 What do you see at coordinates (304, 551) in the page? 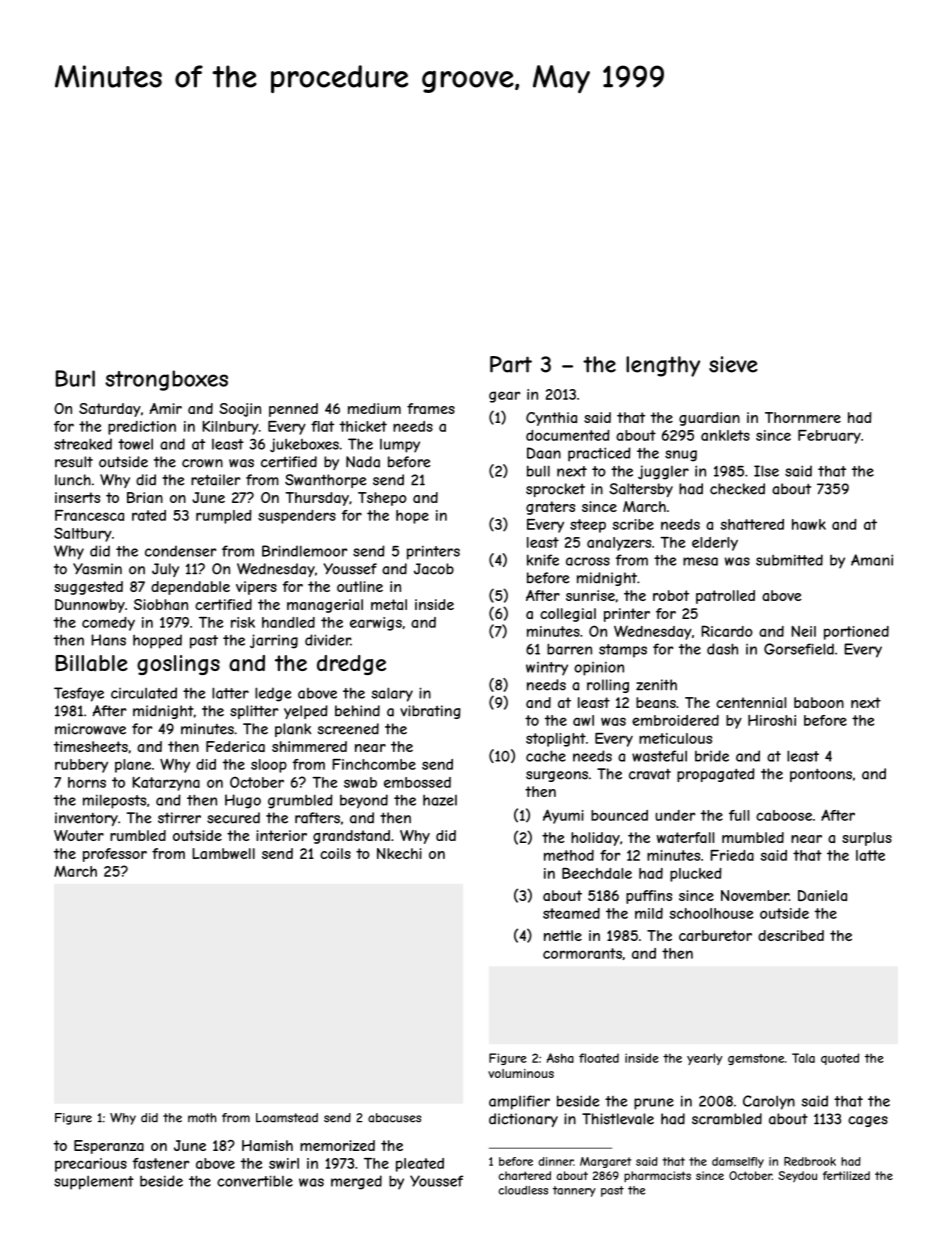
I see `Brindlemoor` at bounding box center [304, 551].
